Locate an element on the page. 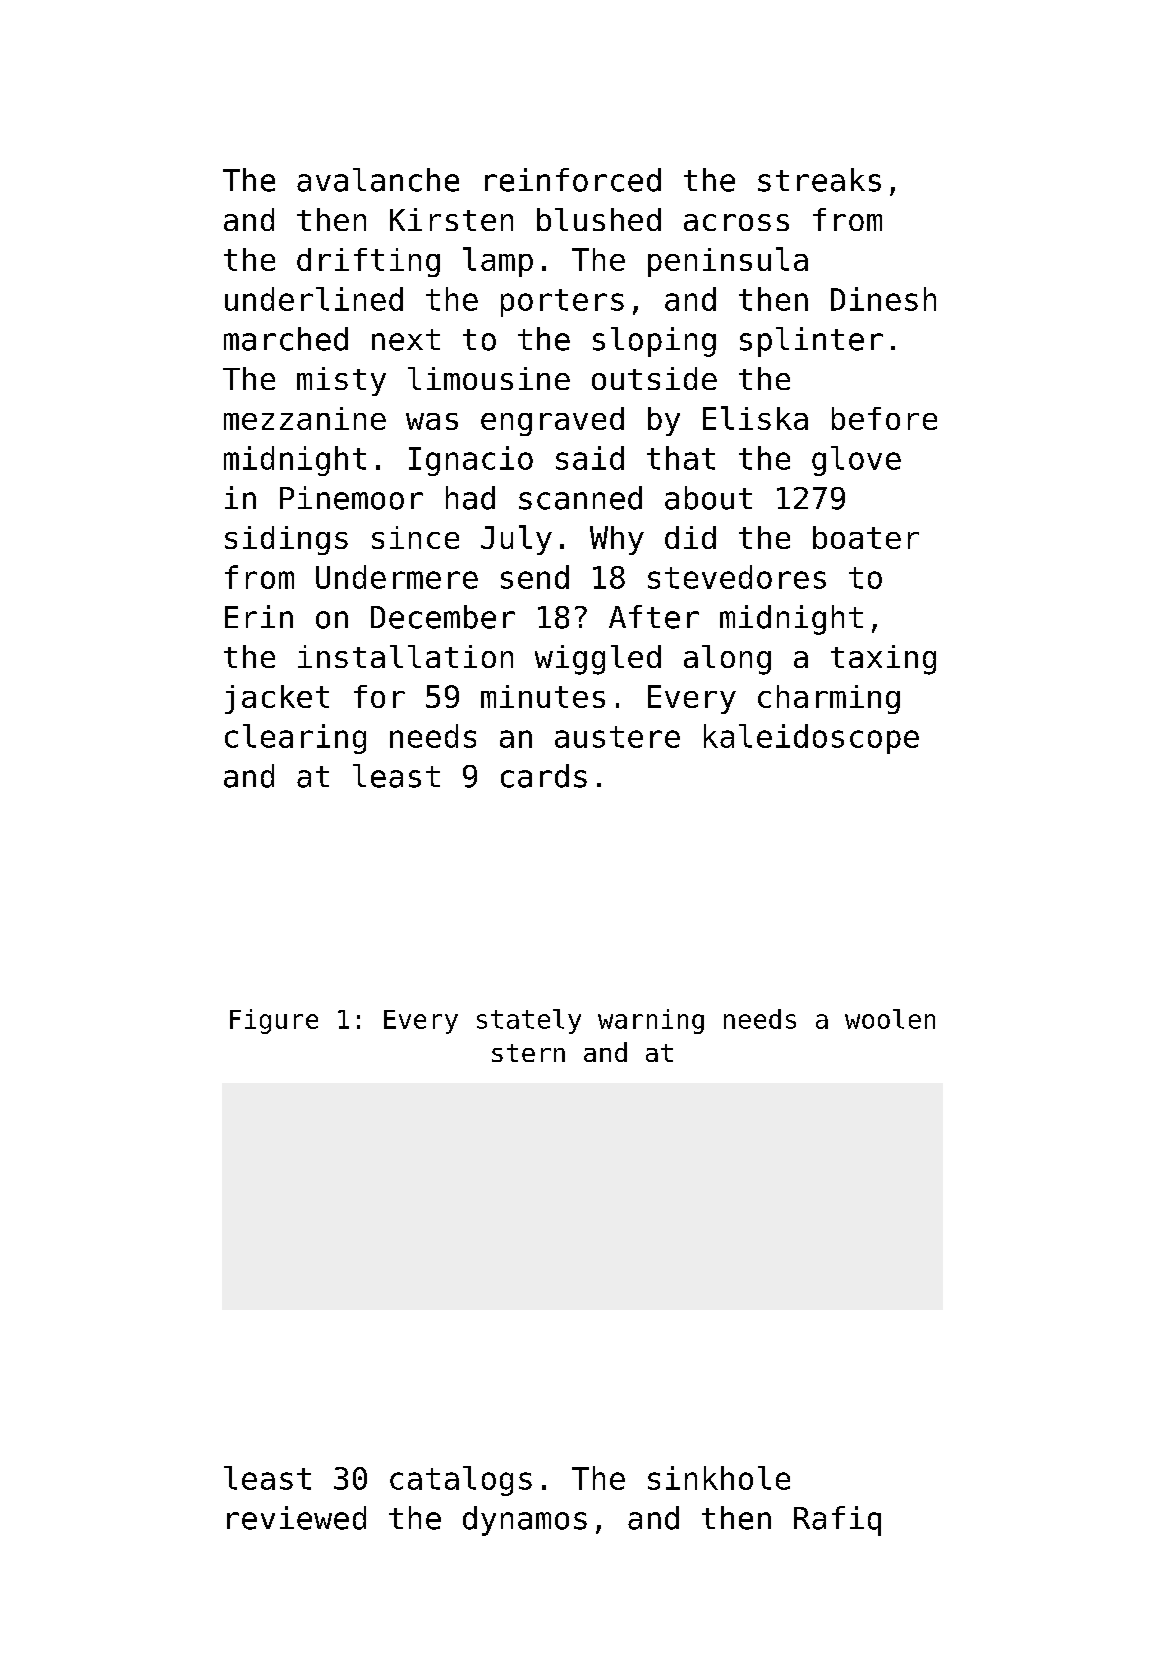 The width and height of the image is (1165, 1654). Erin is located at coordinates (259, 616).
